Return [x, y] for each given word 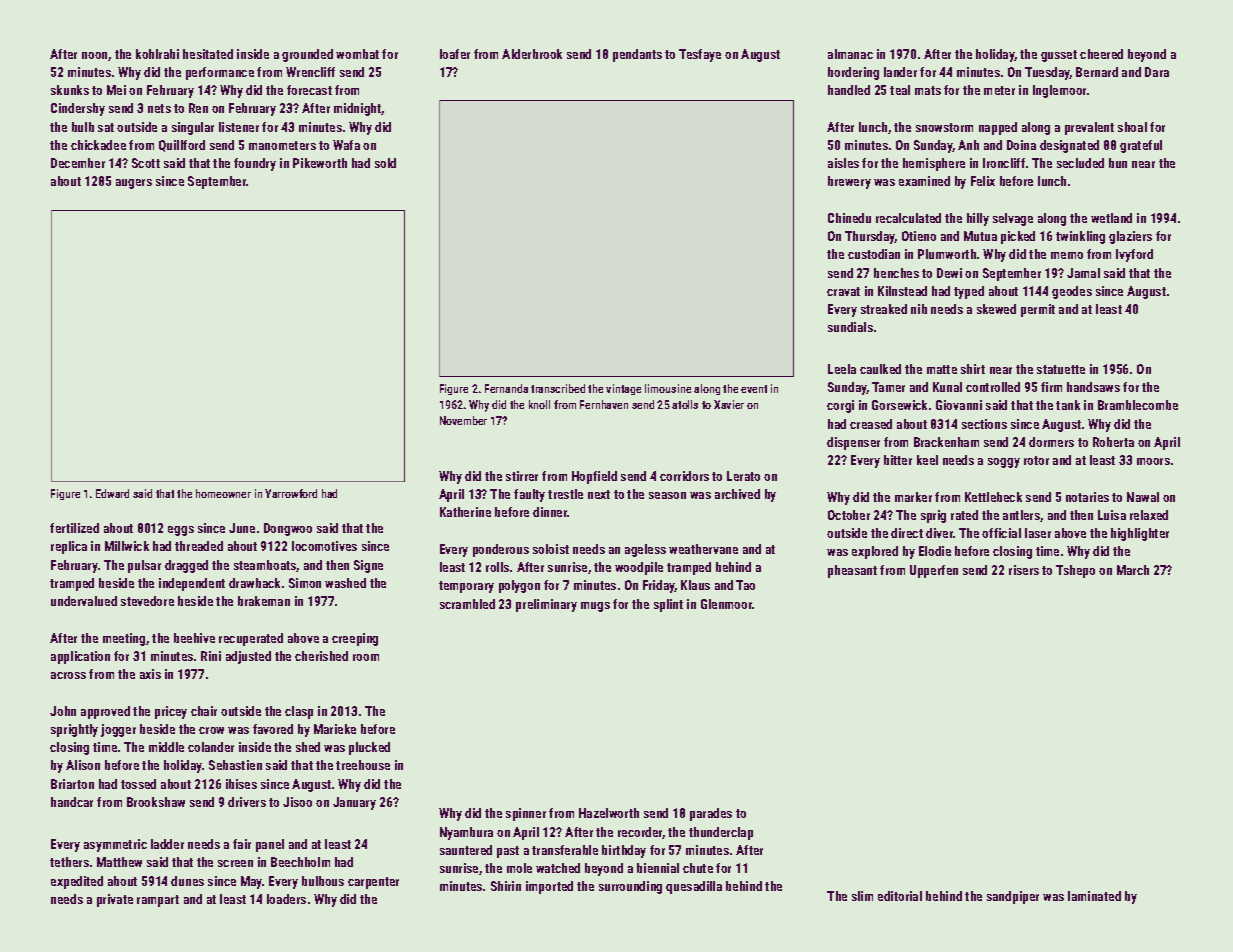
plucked [369, 748]
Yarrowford [291, 493]
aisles [843, 163]
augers [134, 184]
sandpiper [1013, 897]
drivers [247, 802]
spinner [526, 814]
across [68, 675]
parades [711, 814]
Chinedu [849, 218]
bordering [853, 73]
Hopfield [594, 477]
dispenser [853, 443]
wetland [1111, 218]
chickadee [98, 145]
